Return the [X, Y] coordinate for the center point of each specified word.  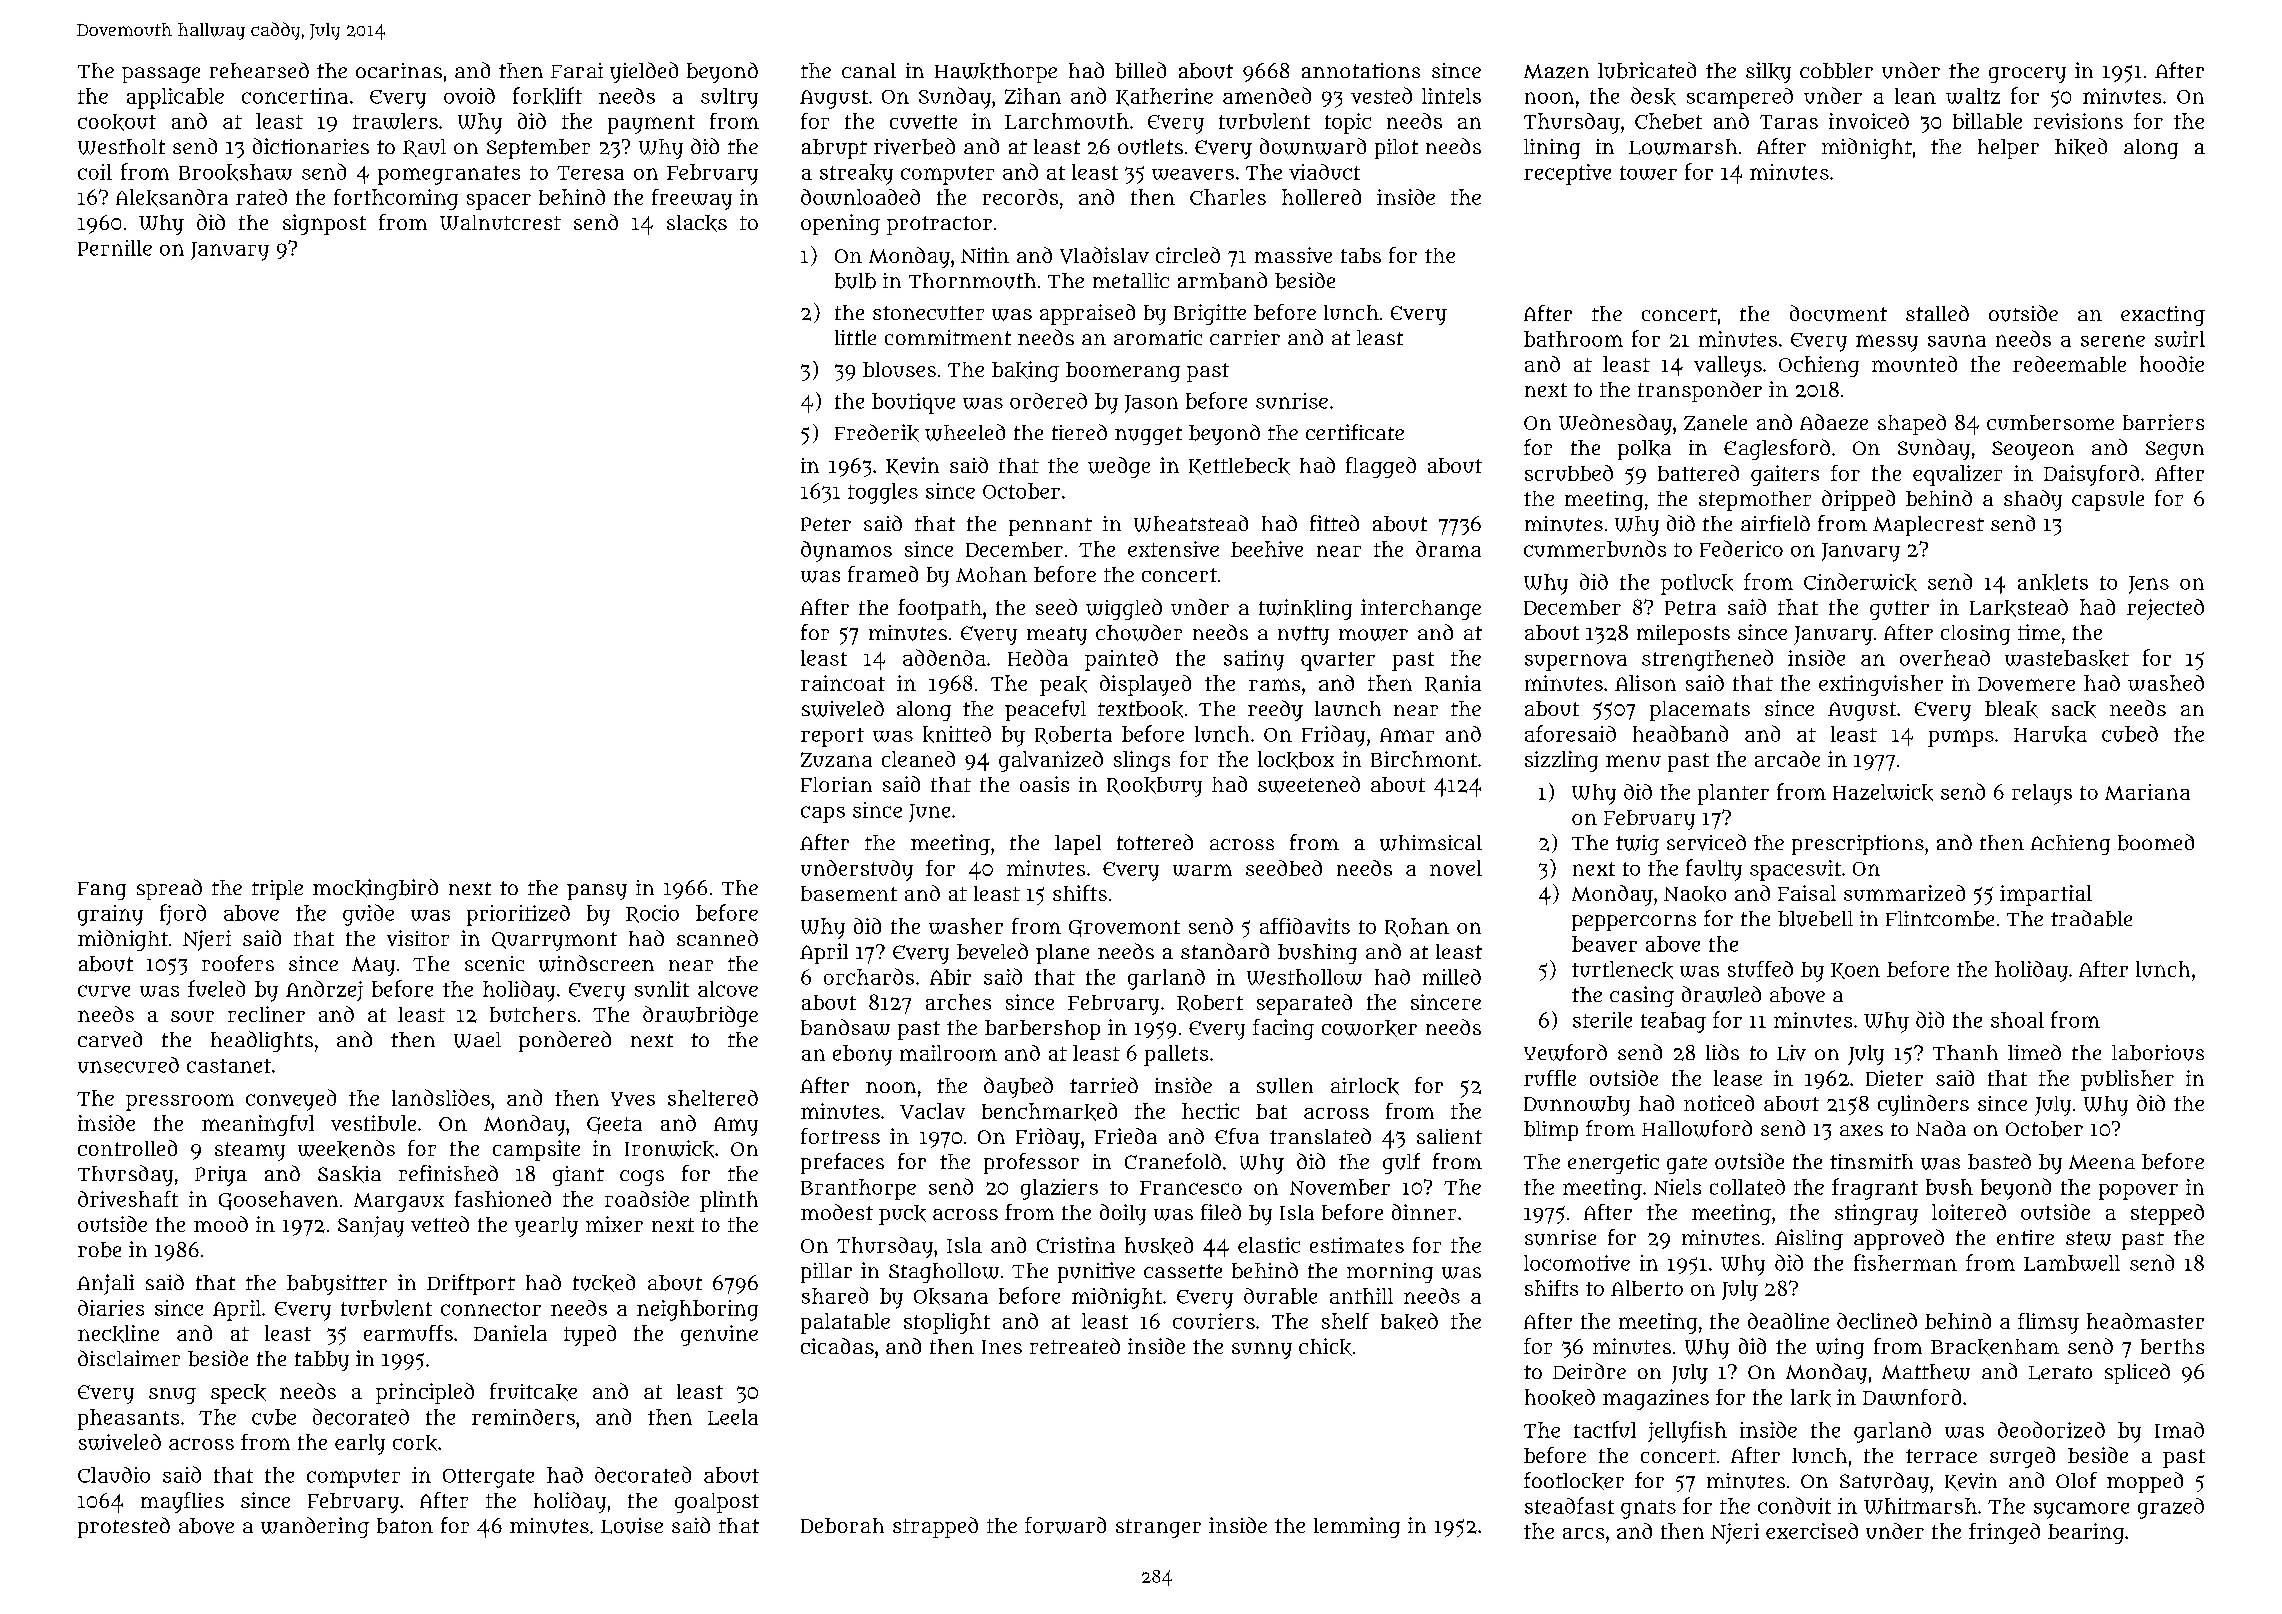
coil [95, 172]
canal [869, 70]
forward [1065, 1525]
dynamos [846, 551]
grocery [2027, 75]
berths [2172, 1346]
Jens [2149, 585]
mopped [2145, 1482]
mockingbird [375, 889]
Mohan [991, 574]
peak [1063, 686]
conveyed [291, 1100]
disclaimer [129, 1358]
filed [1221, 1212]
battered [1698, 473]
